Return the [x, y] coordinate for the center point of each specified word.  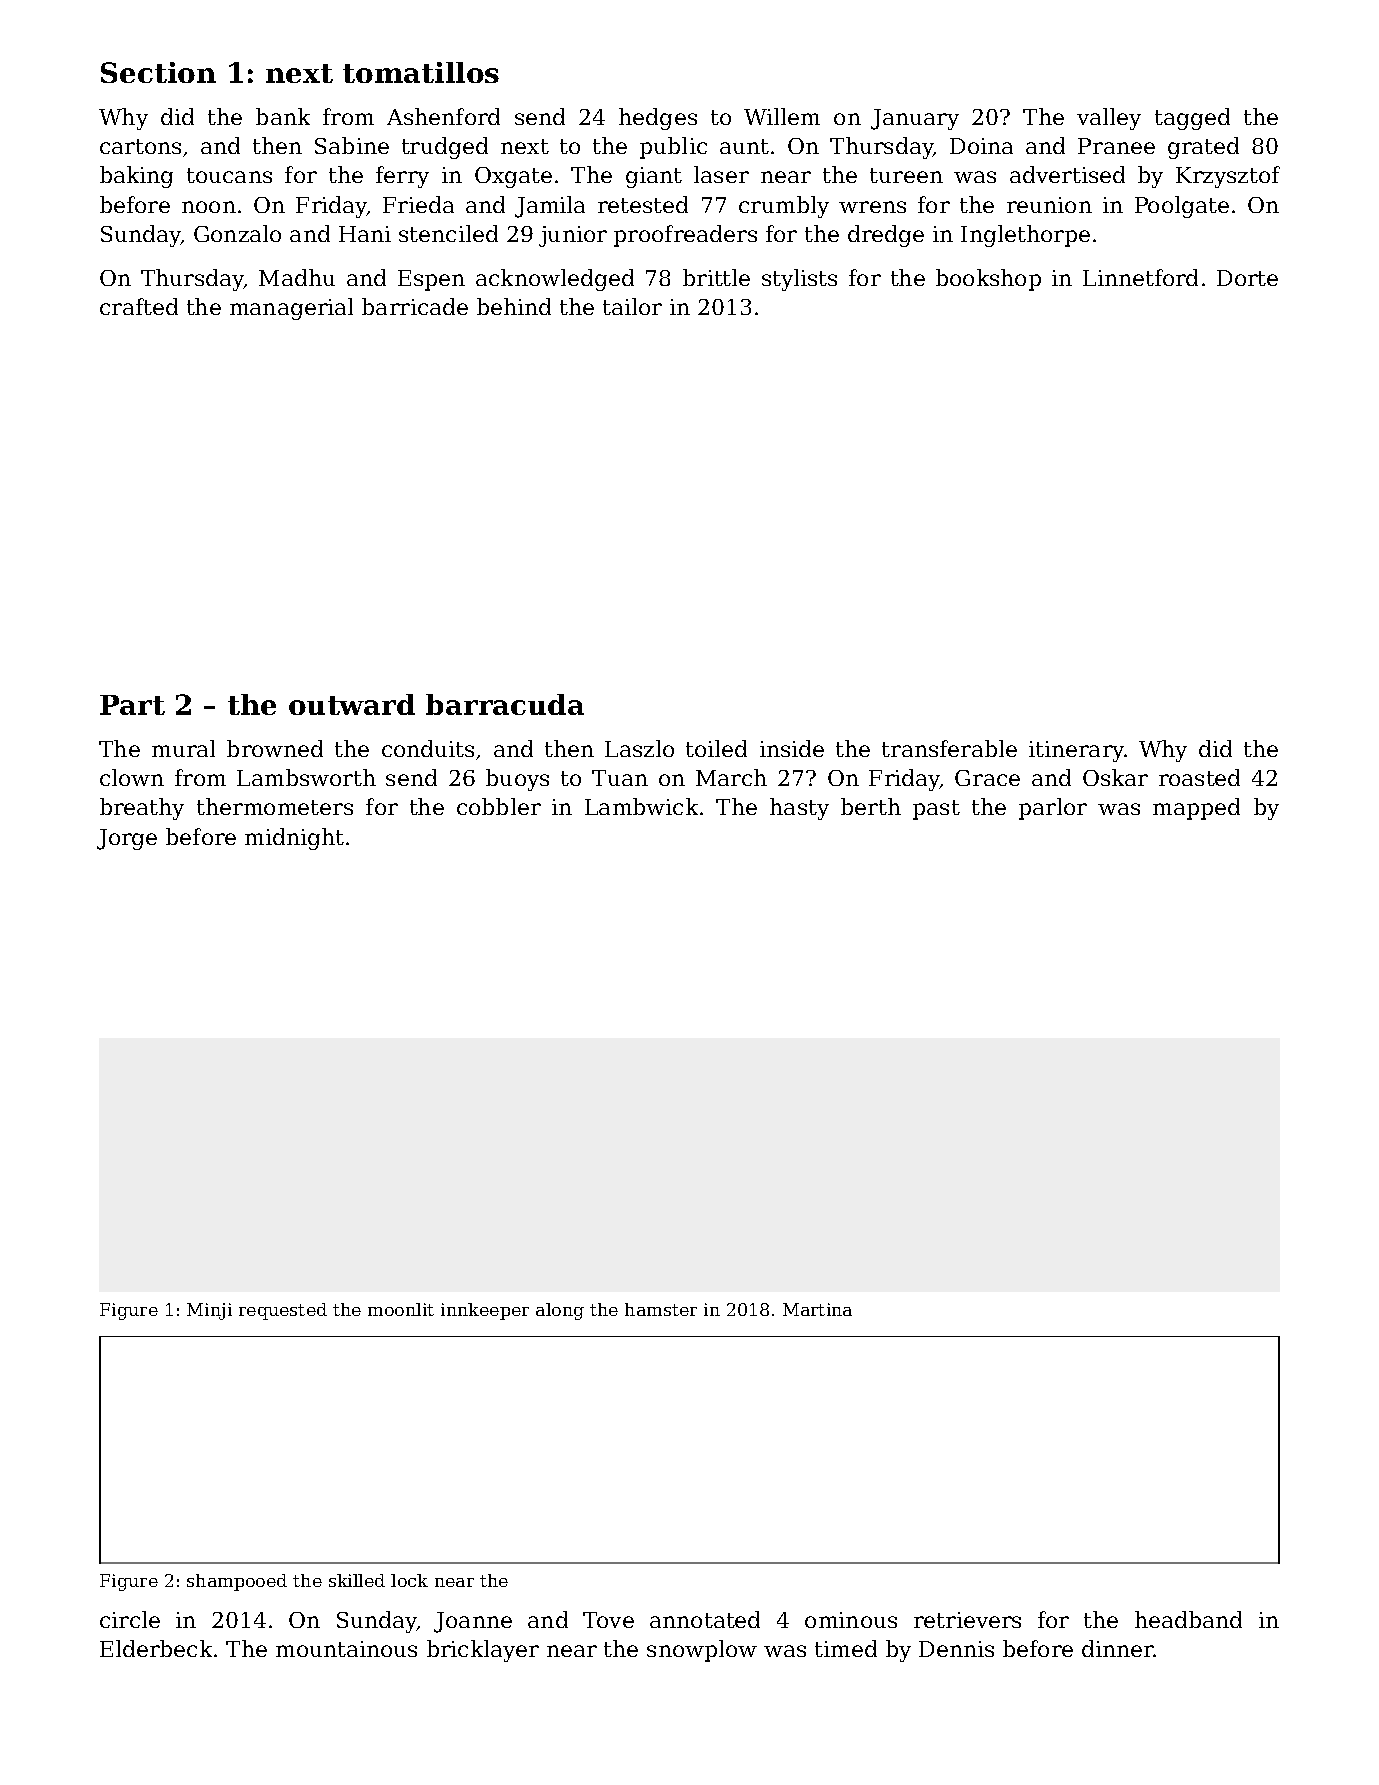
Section [158, 72]
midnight [294, 839]
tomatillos [421, 72]
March [731, 777]
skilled [357, 1580]
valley [1109, 119]
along [560, 1311]
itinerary [1077, 751]
